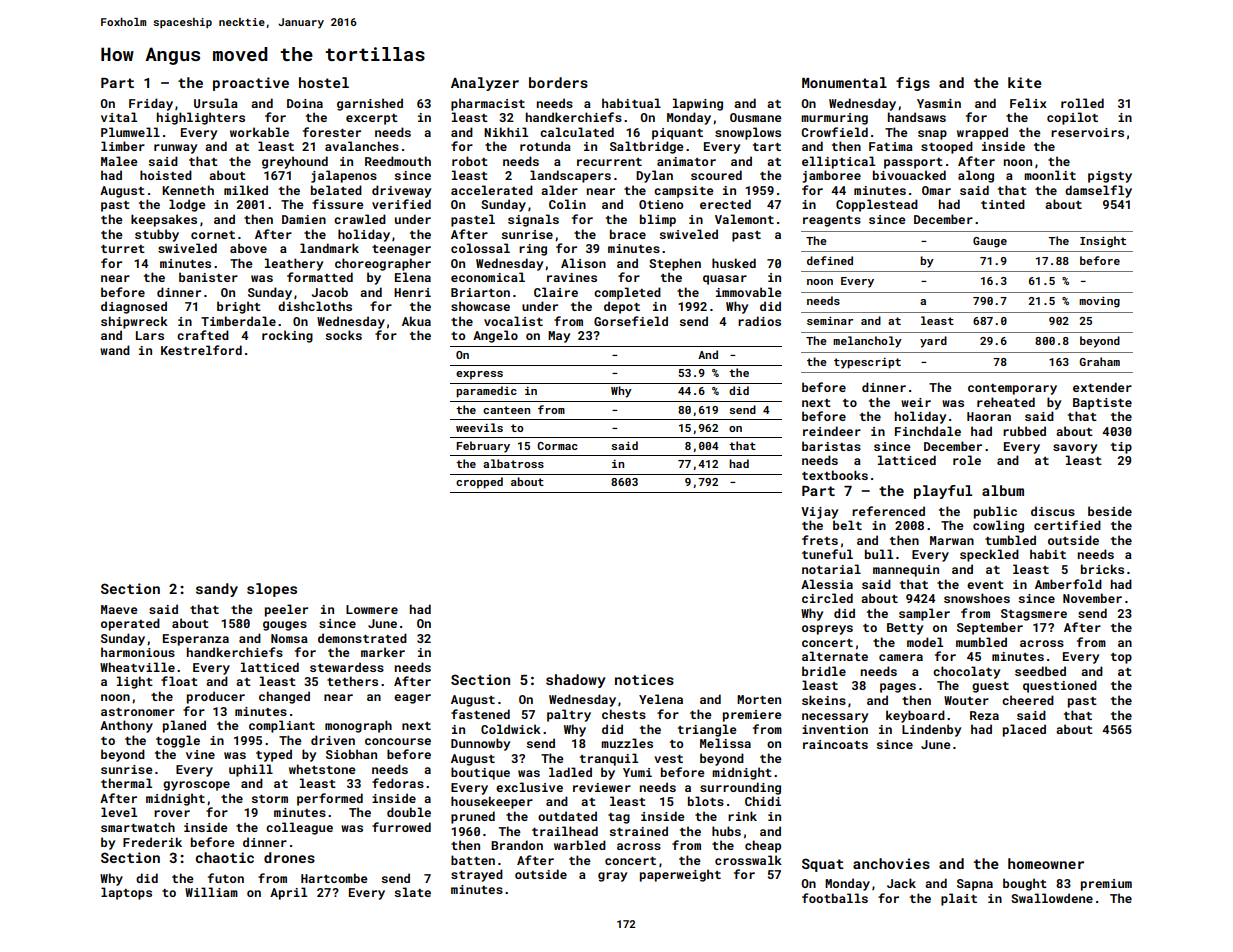 The width and height of the screenshot is (1233, 952). What do you see at coordinates (545, 146) in the screenshot?
I see `rotunda` at bounding box center [545, 146].
